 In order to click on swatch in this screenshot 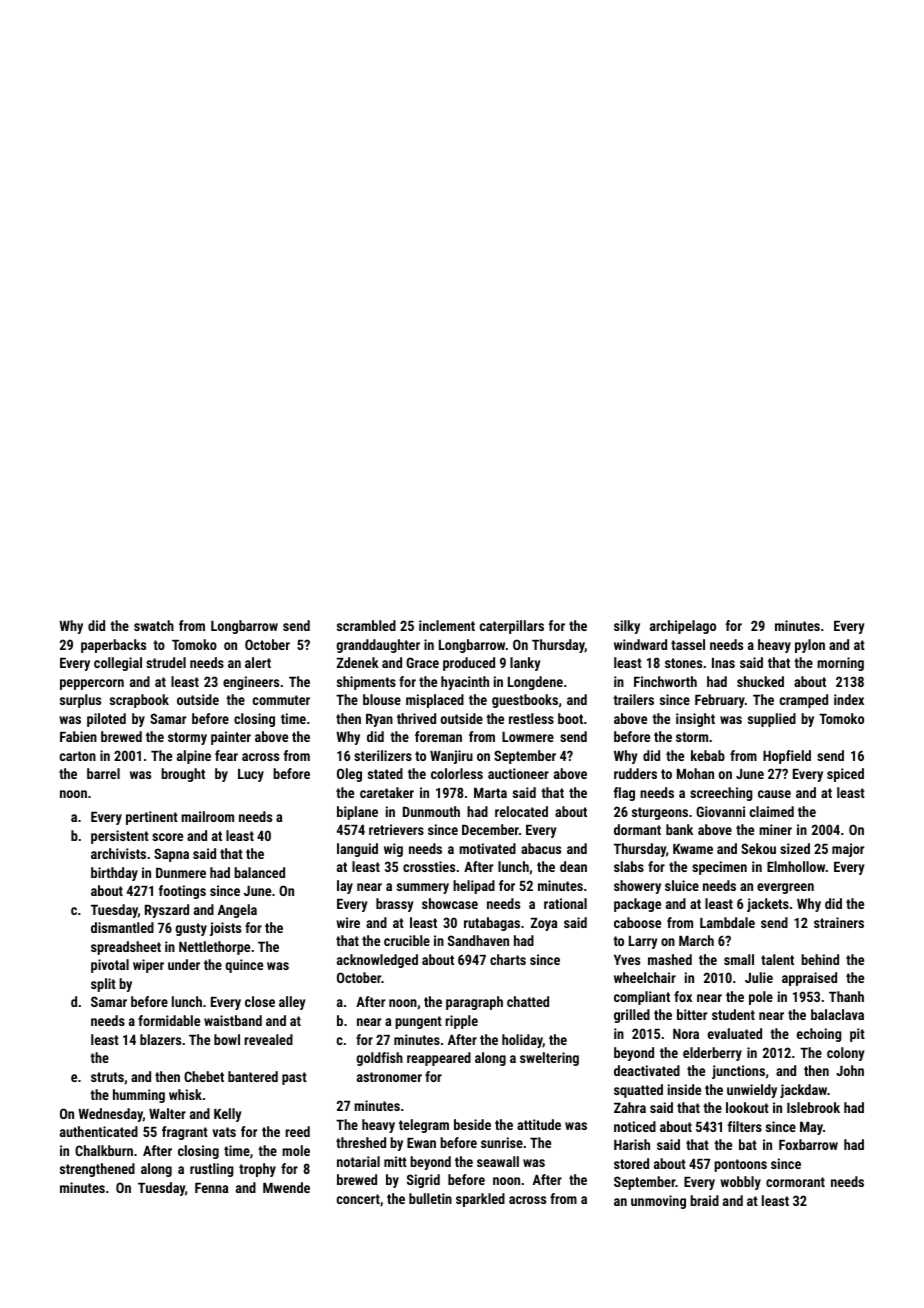, I will do `click(154, 625)`.
